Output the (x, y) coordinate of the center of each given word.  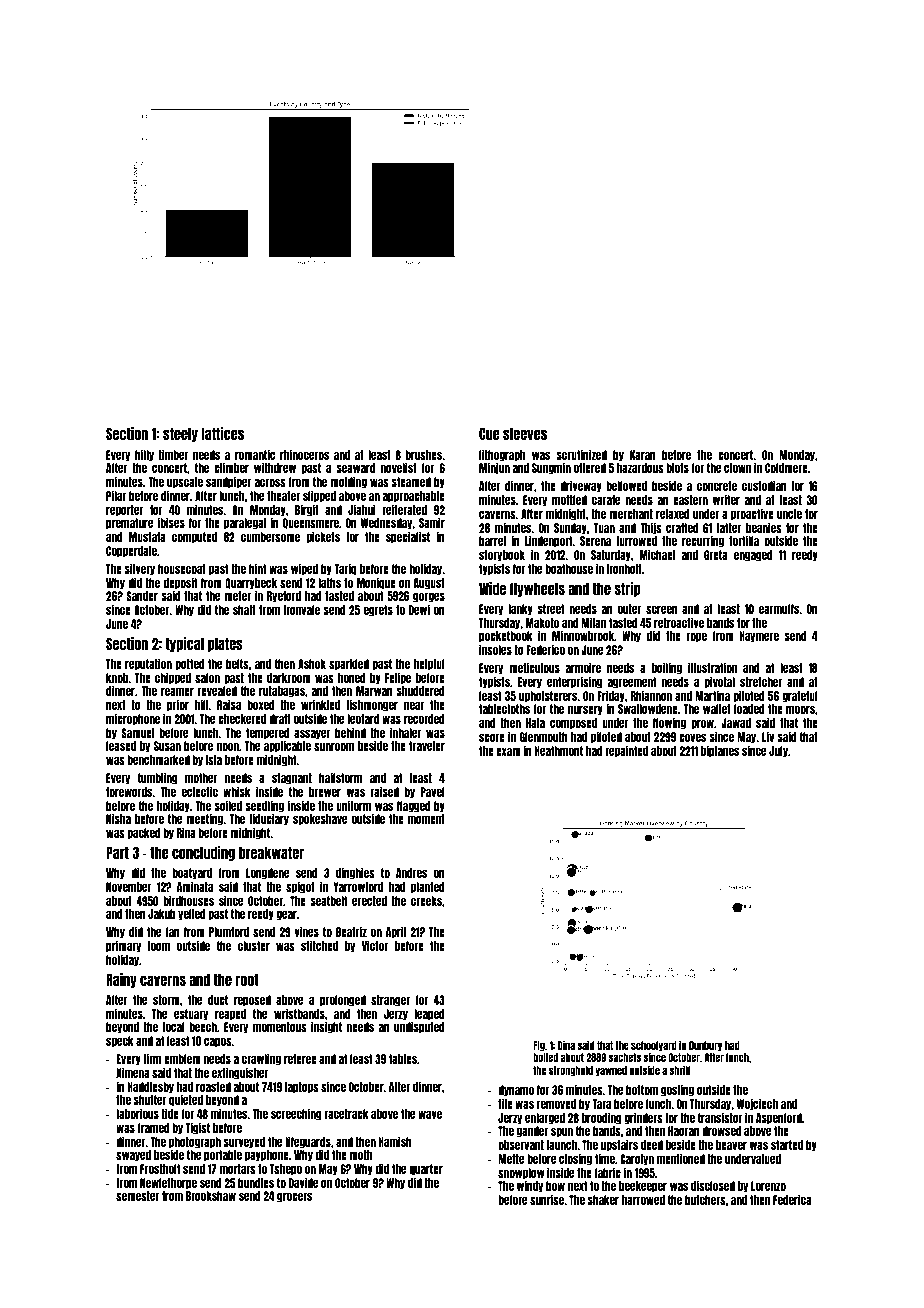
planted (428, 888)
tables (403, 1059)
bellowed (626, 486)
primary (123, 946)
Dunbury (705, 1046)
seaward (356, 468)
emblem (182, 1059)
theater (283, 496)
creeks (426, 901)
